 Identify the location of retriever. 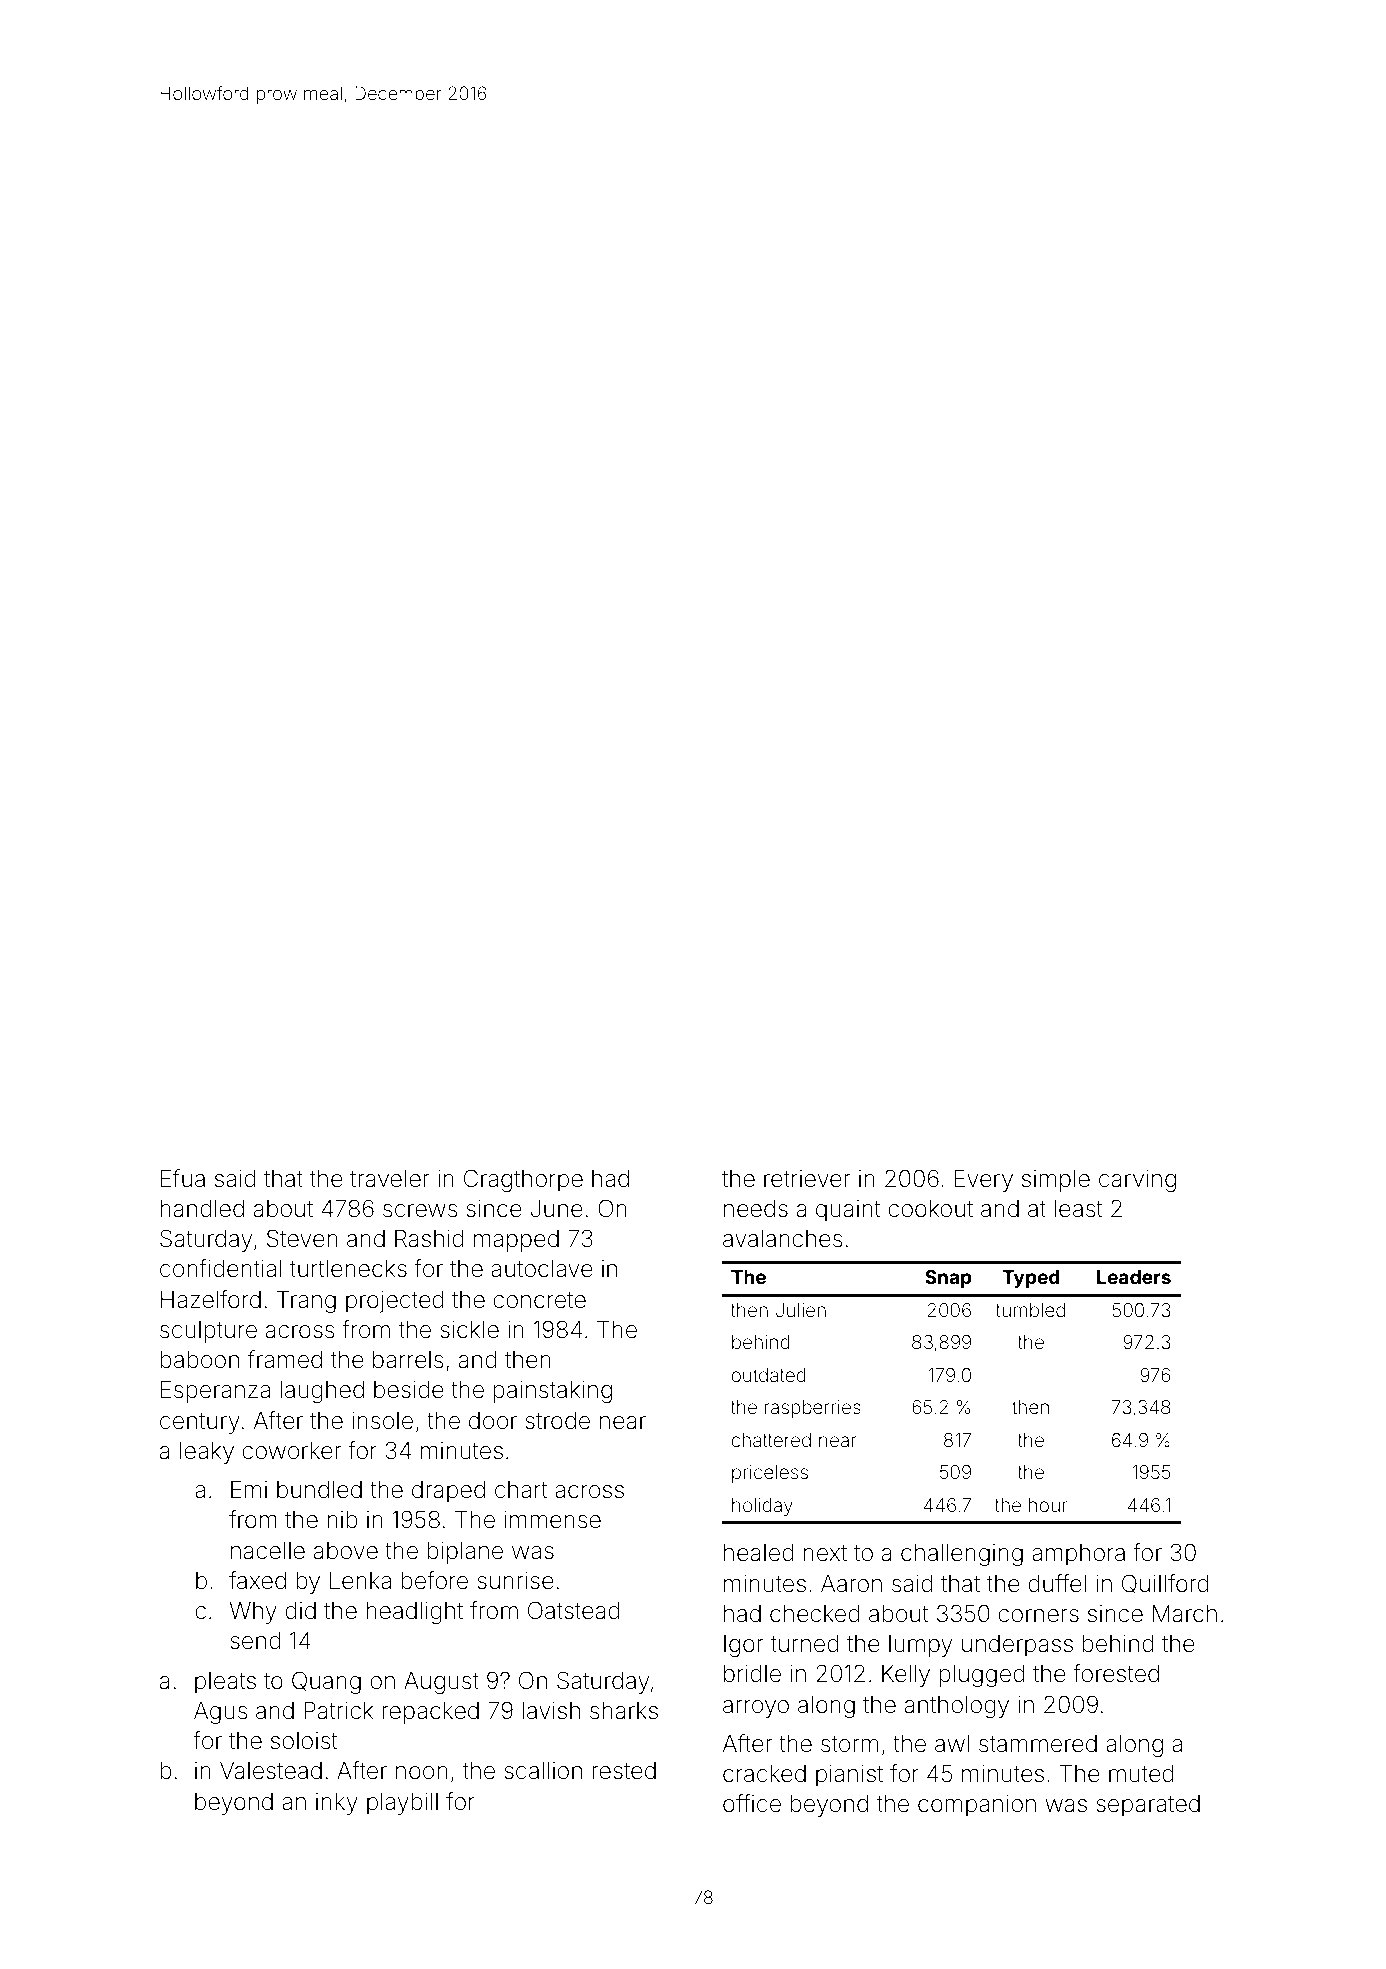
(807, 1179).
